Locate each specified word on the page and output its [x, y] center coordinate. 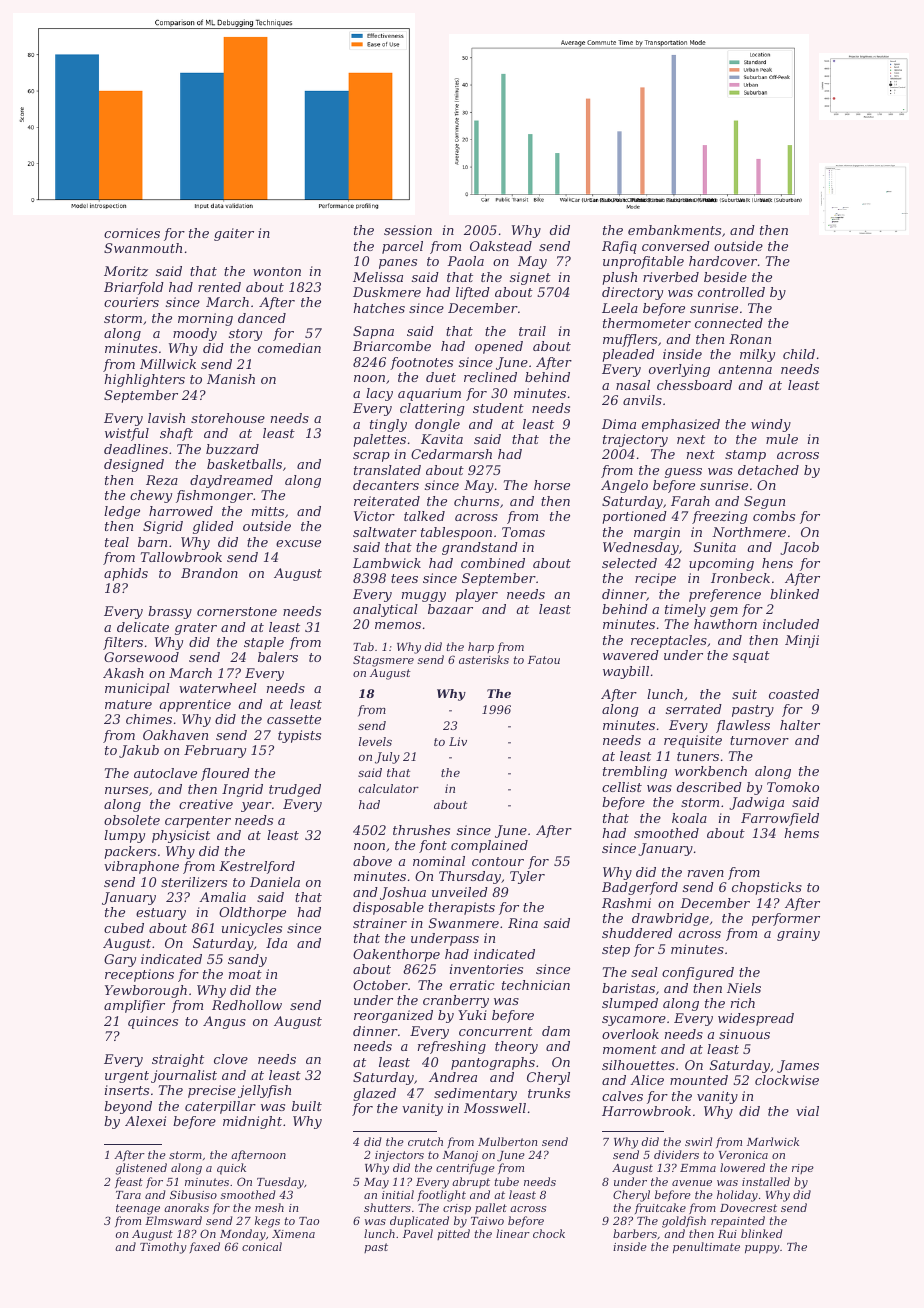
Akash [123, 673]
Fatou [544, 660]
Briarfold [134, 288]
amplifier [134, 1006]
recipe [655, 579]
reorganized [393, 1016]
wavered [631, 655]
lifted [473, 293]
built [307, 1106]
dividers [676, 1154]
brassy [170, 612]
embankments [674, 230]
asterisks [484, 659]
